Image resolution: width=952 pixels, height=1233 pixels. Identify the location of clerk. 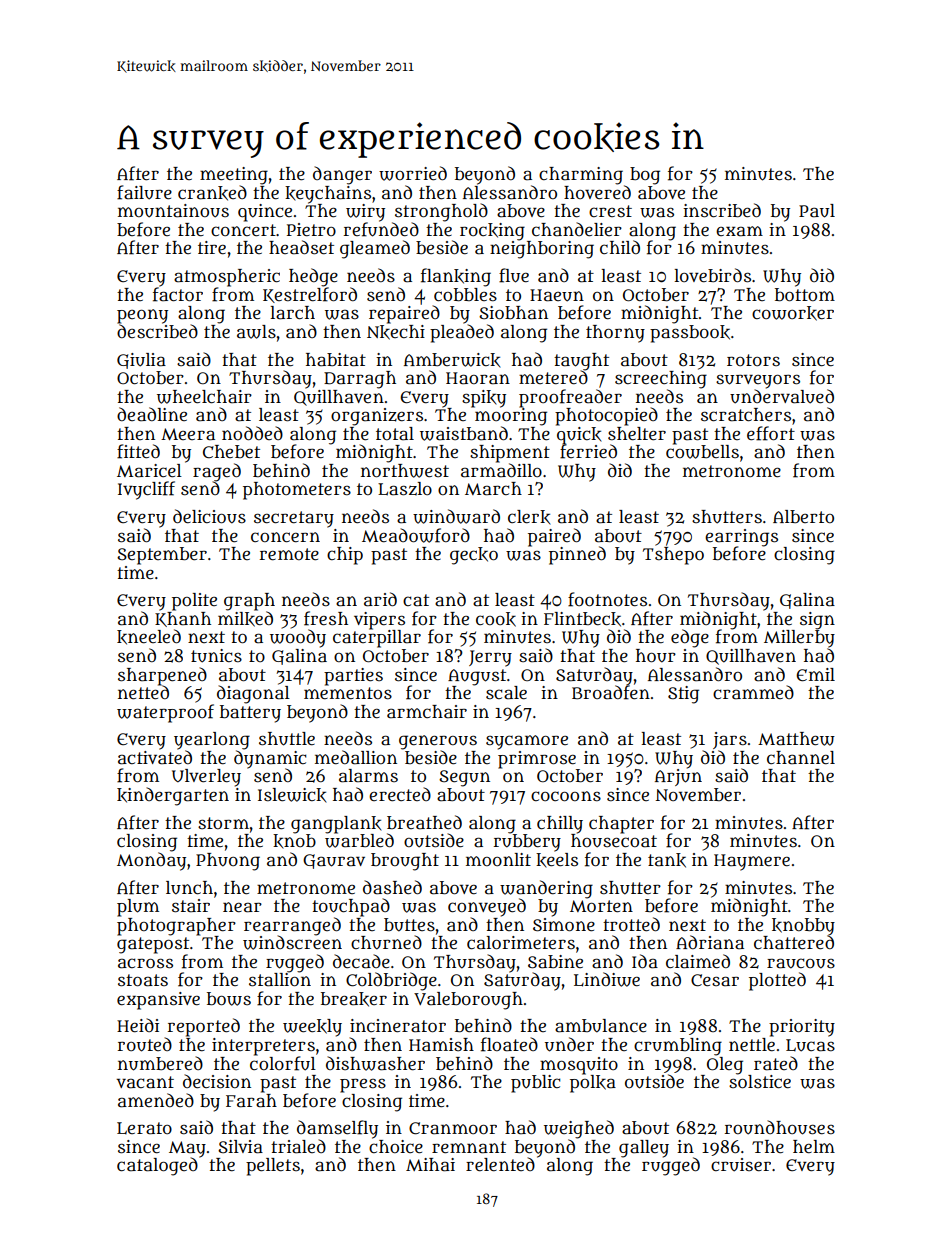
(529, 517).
